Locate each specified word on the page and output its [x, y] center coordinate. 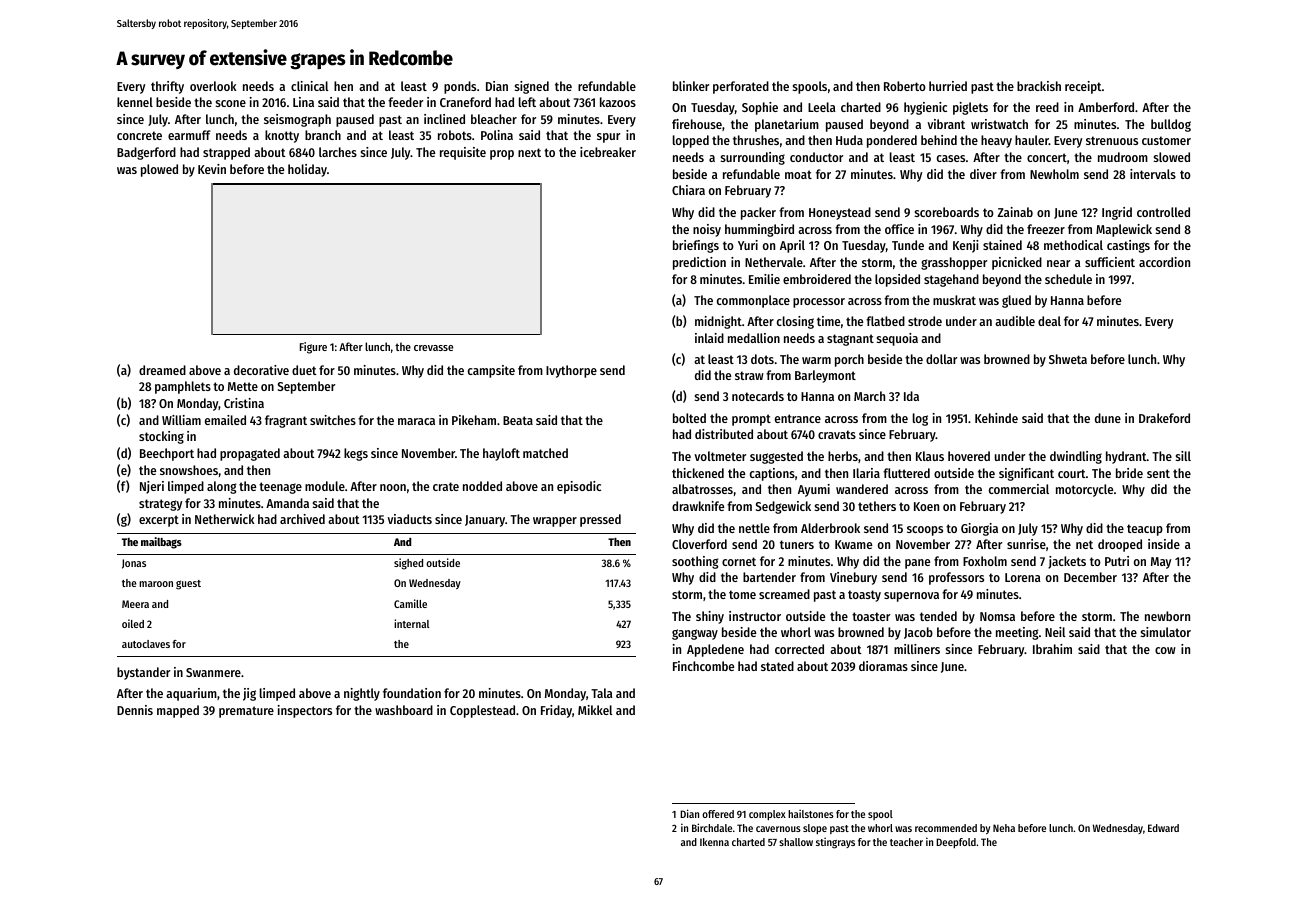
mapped [178, 711]
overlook [213, 86]
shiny [710, 617]
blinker [691, 86]
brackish [1039, 86]
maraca [416, 421]
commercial [1019, 489]
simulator [1166, 632]
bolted [689, 418]
